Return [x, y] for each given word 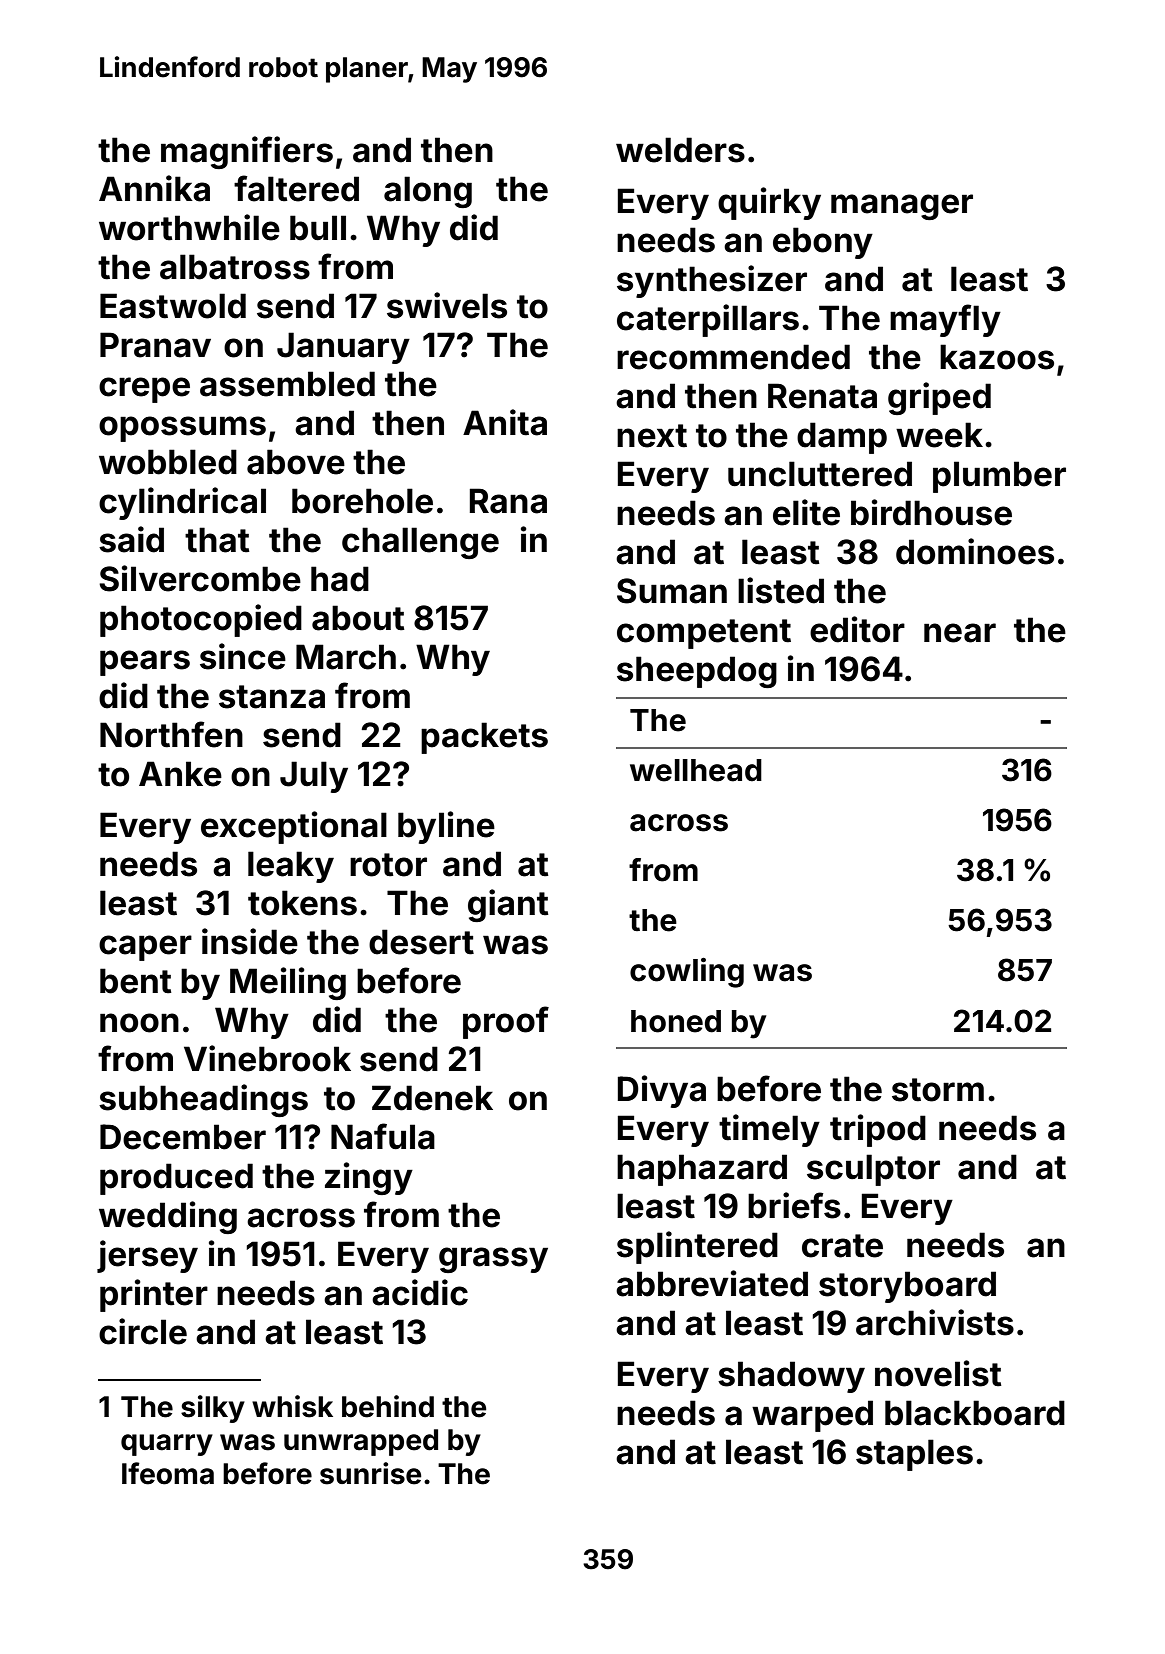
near [960, 633]
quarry [167, 1445]
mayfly [945, 320]
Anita [505, 422]
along [428, 192]
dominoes [975, 551]
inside [250, 941]
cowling [687, 973]
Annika [154, 188]
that [217, 540]
